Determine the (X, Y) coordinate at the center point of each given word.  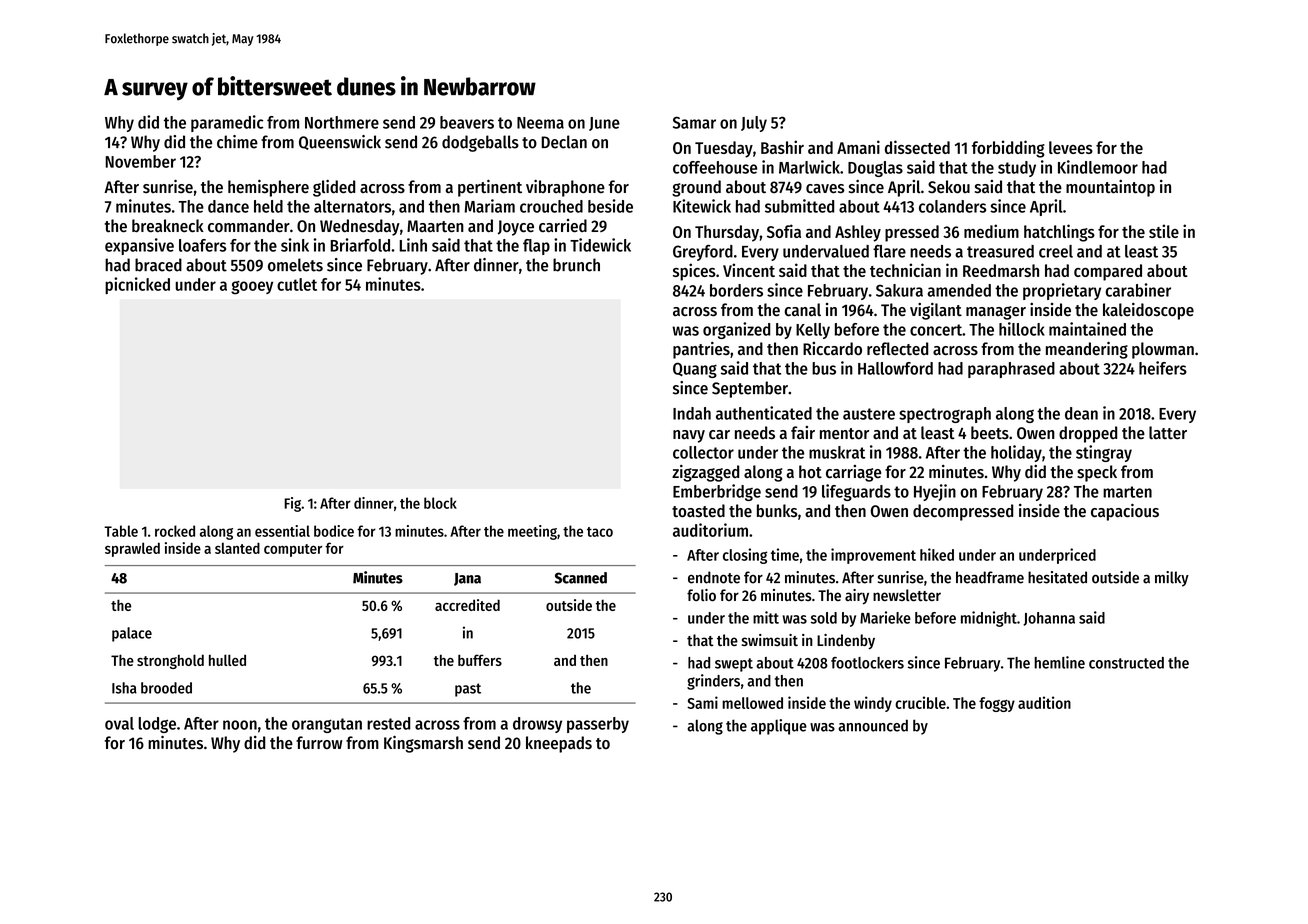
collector (703, 452)
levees (1071, 147)
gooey (252, 288)
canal (802, 310)
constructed (1126, 663)
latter (1168, 433)
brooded (166, 688)
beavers (467, 122)
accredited (467, 605)
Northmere (342, 122)
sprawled (132, 549)
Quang (695, 370)
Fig (292, 504)
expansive (139, 246)
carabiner (1138, 290)
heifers (1163, 368)
